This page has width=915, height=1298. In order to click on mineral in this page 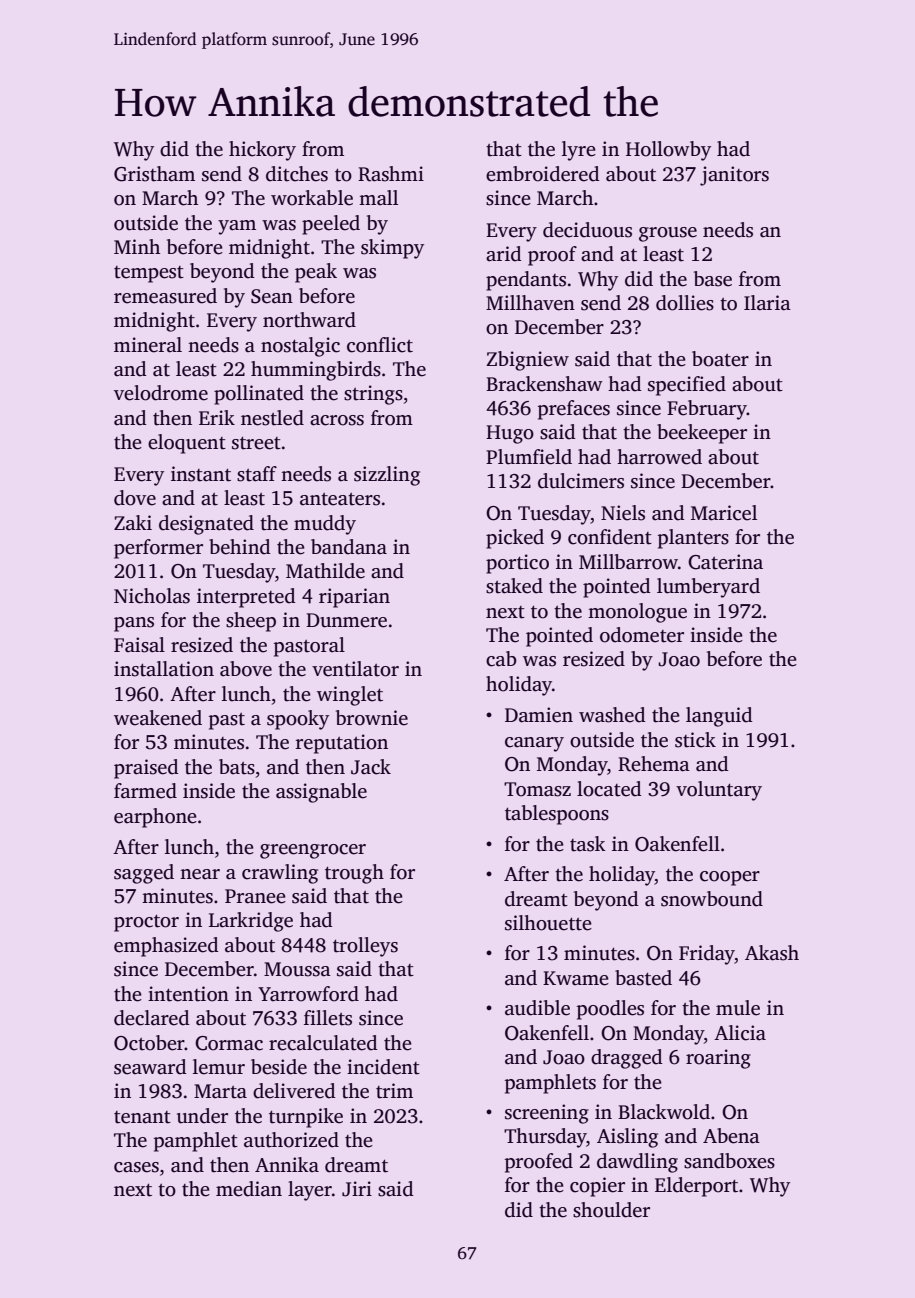, I will do `click(148, 345)`.
